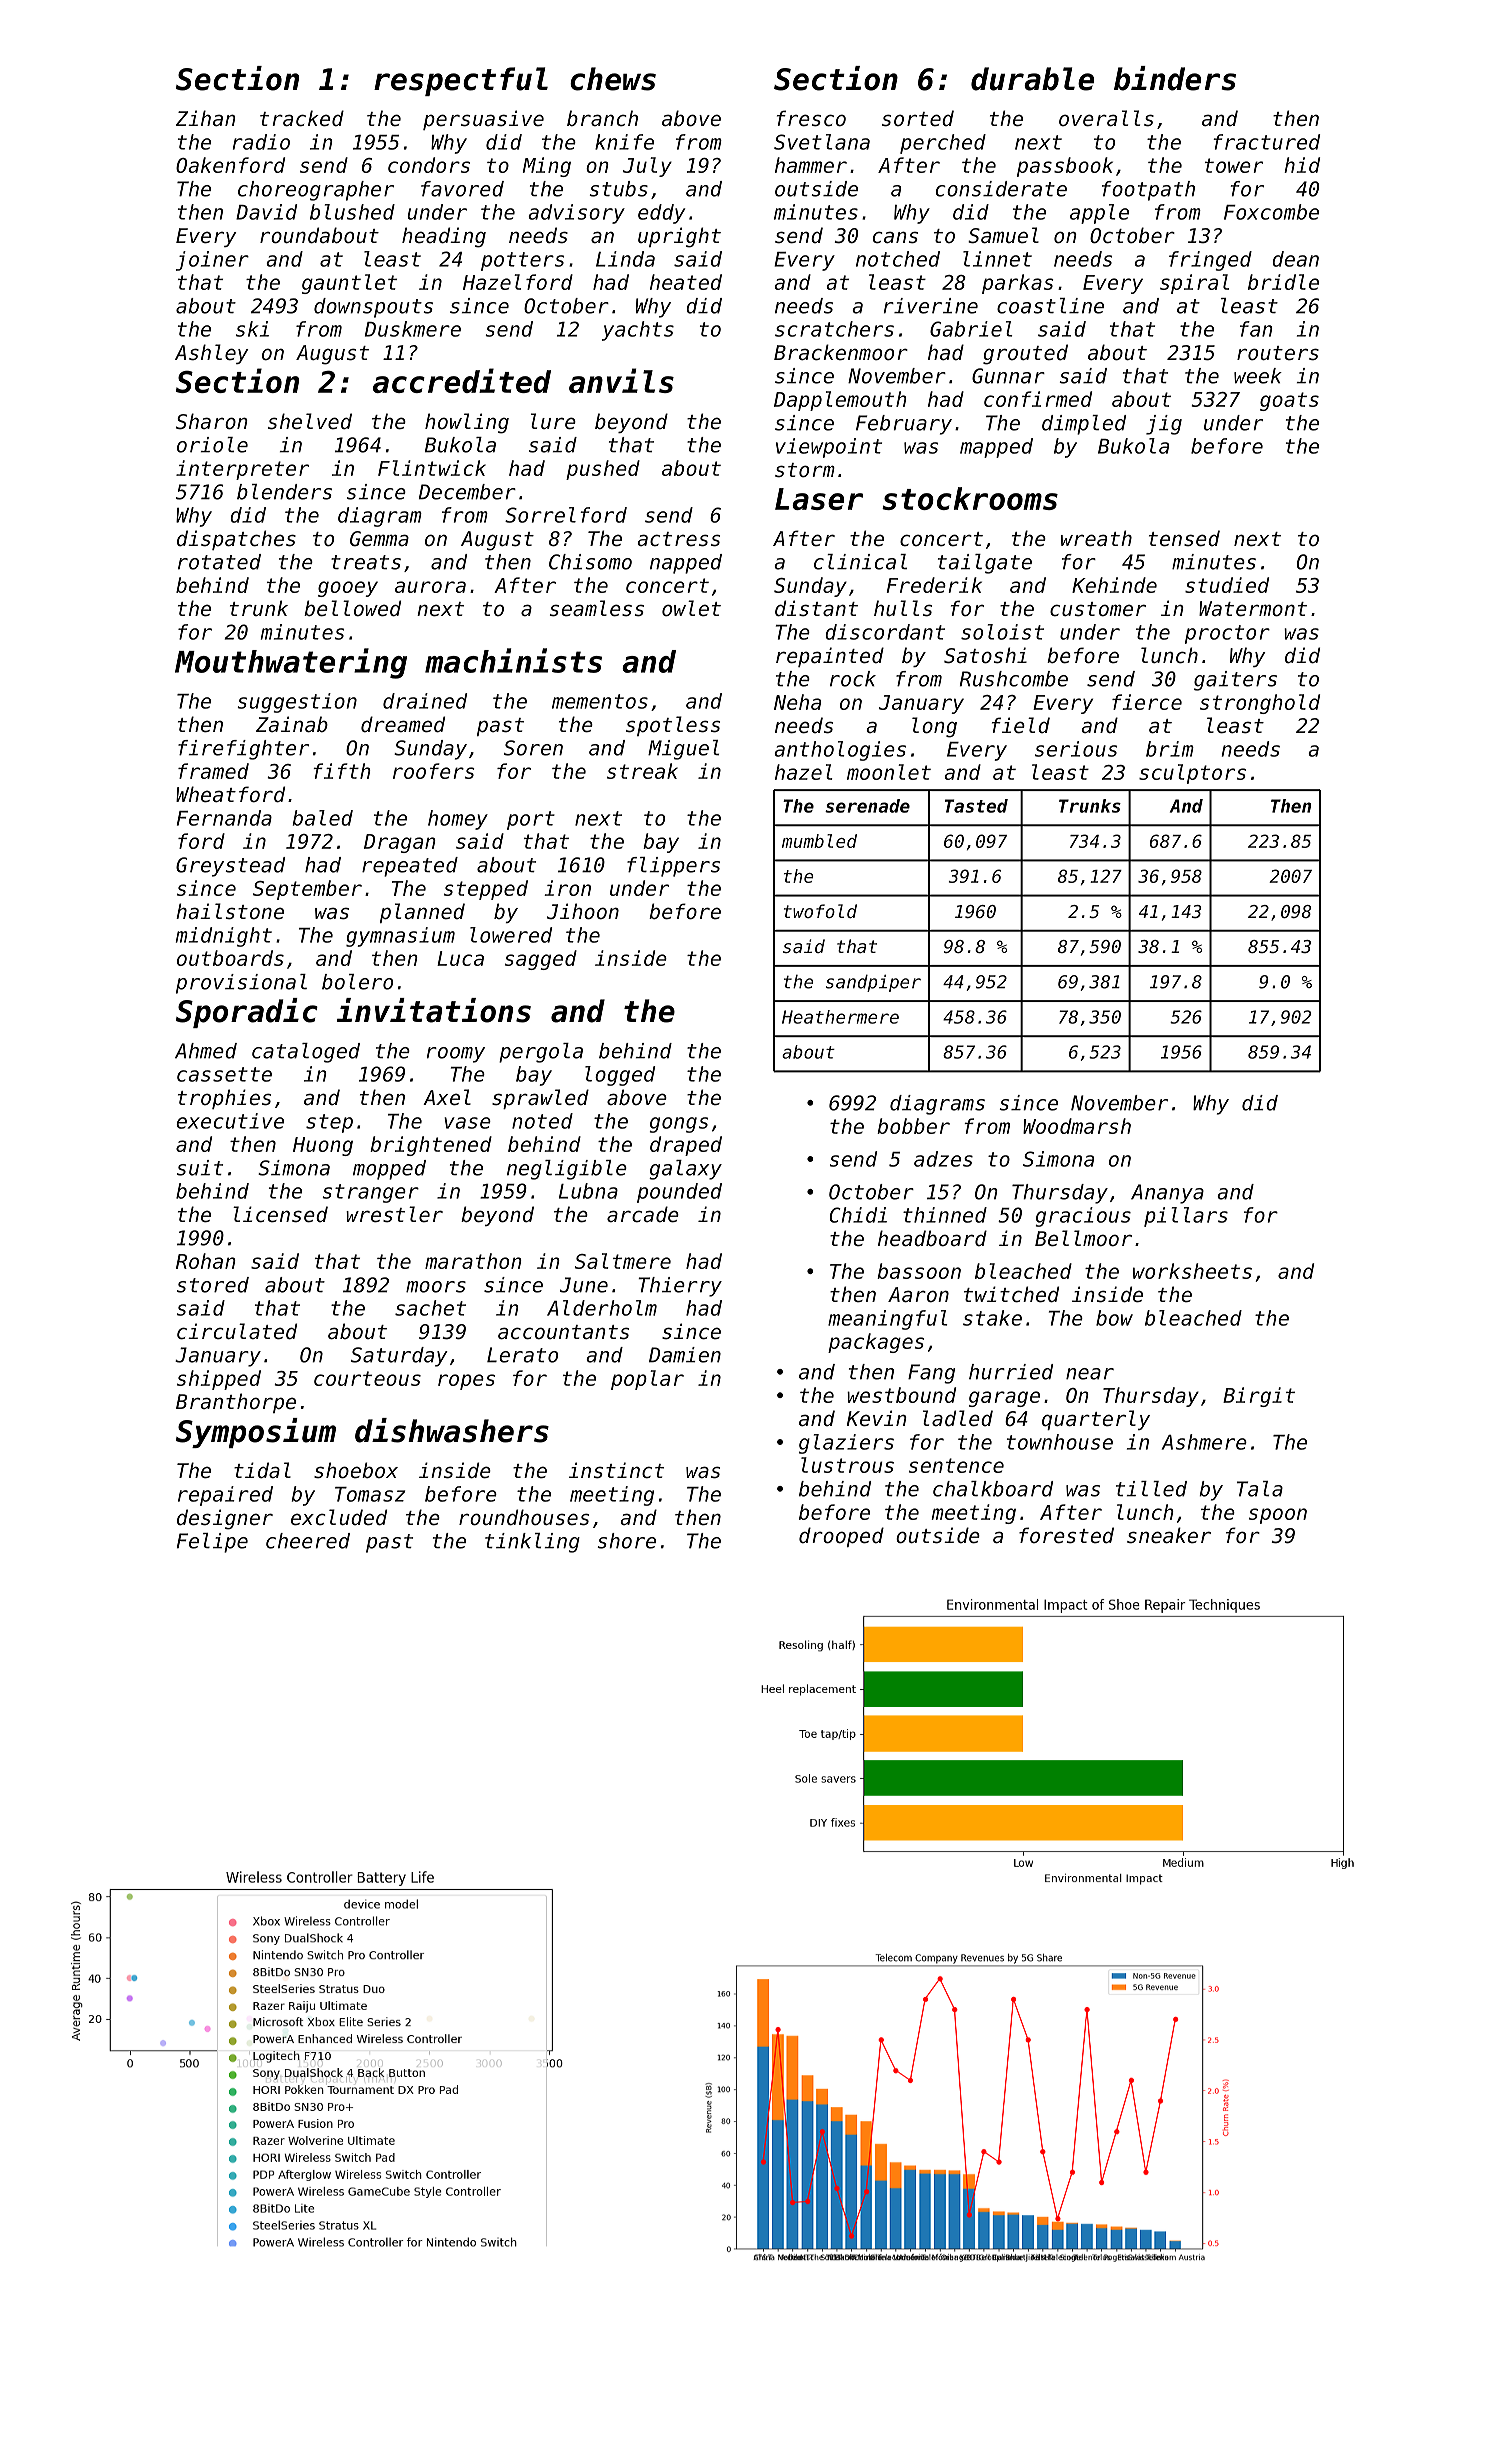  What do you see at coordinates (400, 843) in the page?
I see `Dragan` at bounding box center [400, 843].
